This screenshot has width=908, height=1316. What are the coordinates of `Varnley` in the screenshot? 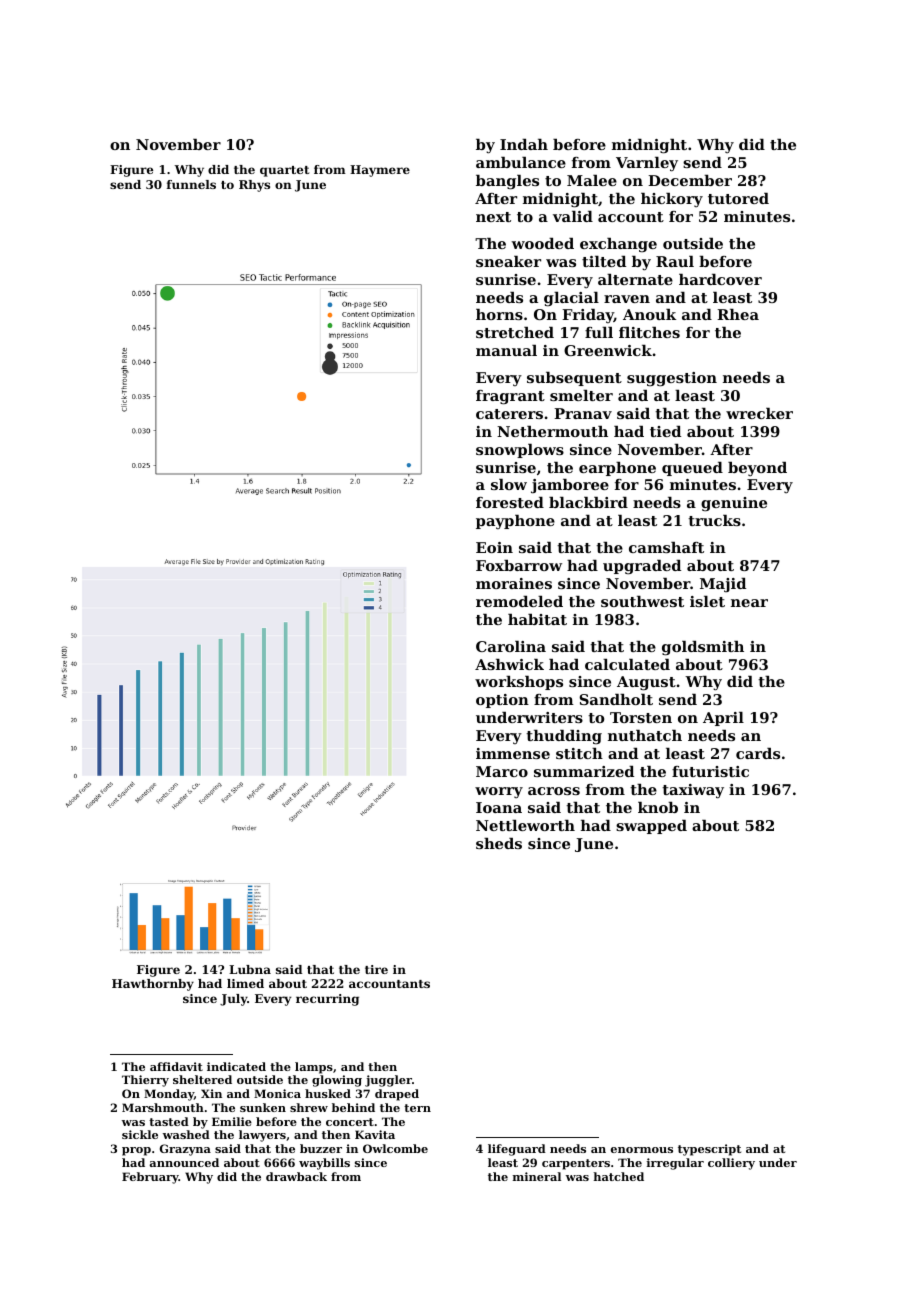 It's located at (647, 164).
